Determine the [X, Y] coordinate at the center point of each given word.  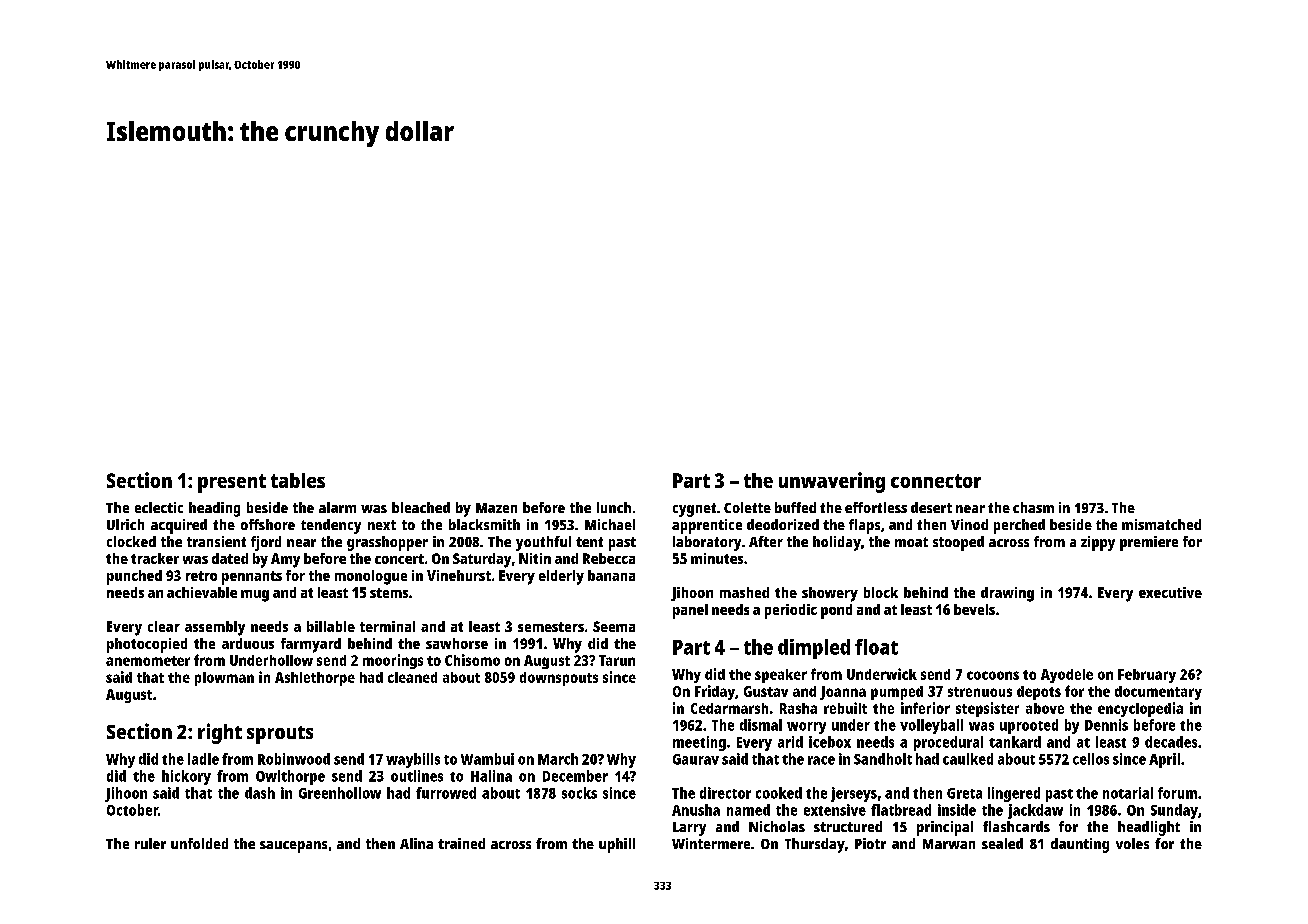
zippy [1098, 543]
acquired [179, 526]
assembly [215, 628]
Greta [964, 793]
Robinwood [294, 759]
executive [1170, 592]
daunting [1080, 845]
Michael [610, 524]
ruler [150, 843]
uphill [617, 845]
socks [579, 793]
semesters [551, 627]
